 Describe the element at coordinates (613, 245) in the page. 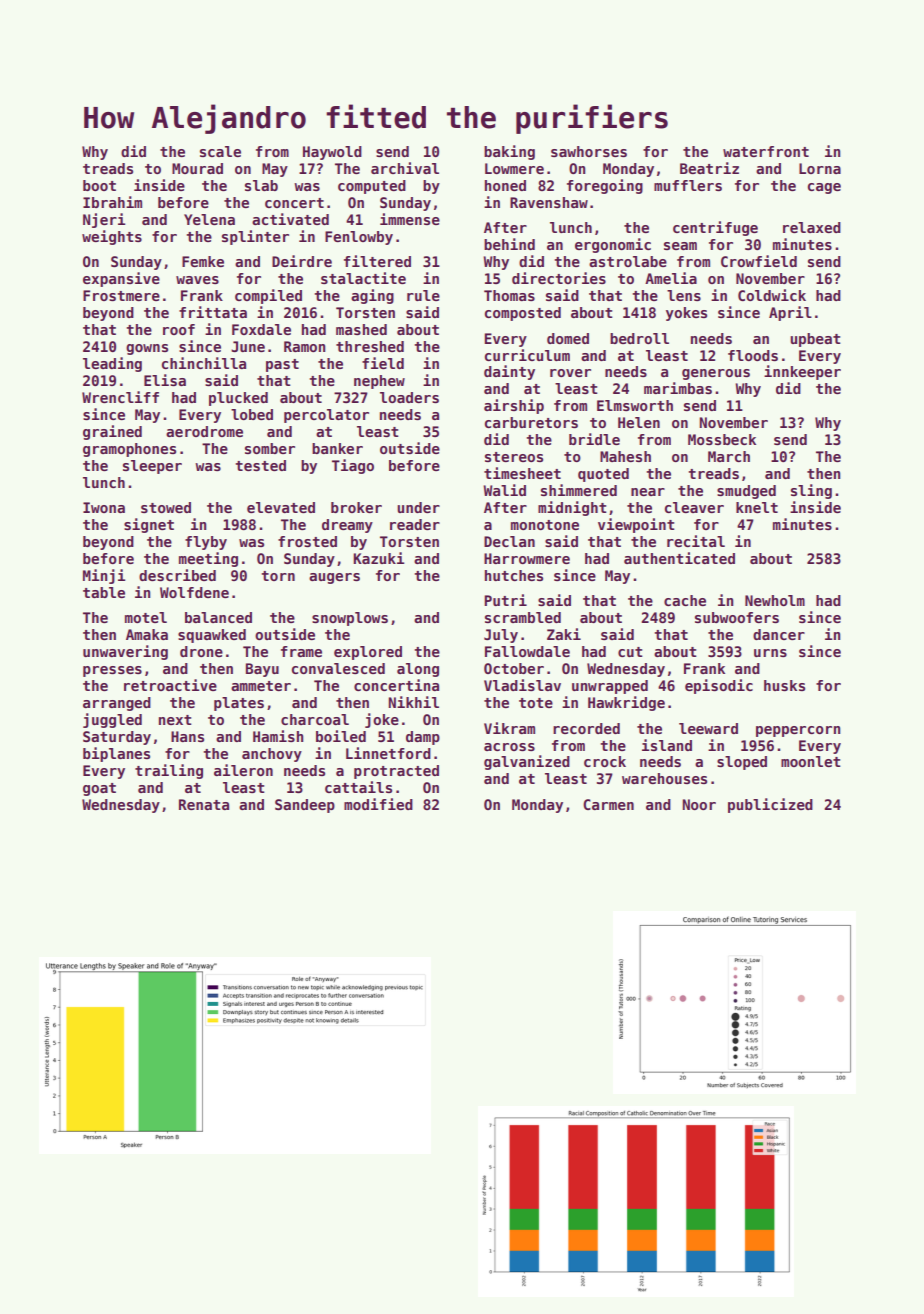

I see `ergonomic` at that location.
